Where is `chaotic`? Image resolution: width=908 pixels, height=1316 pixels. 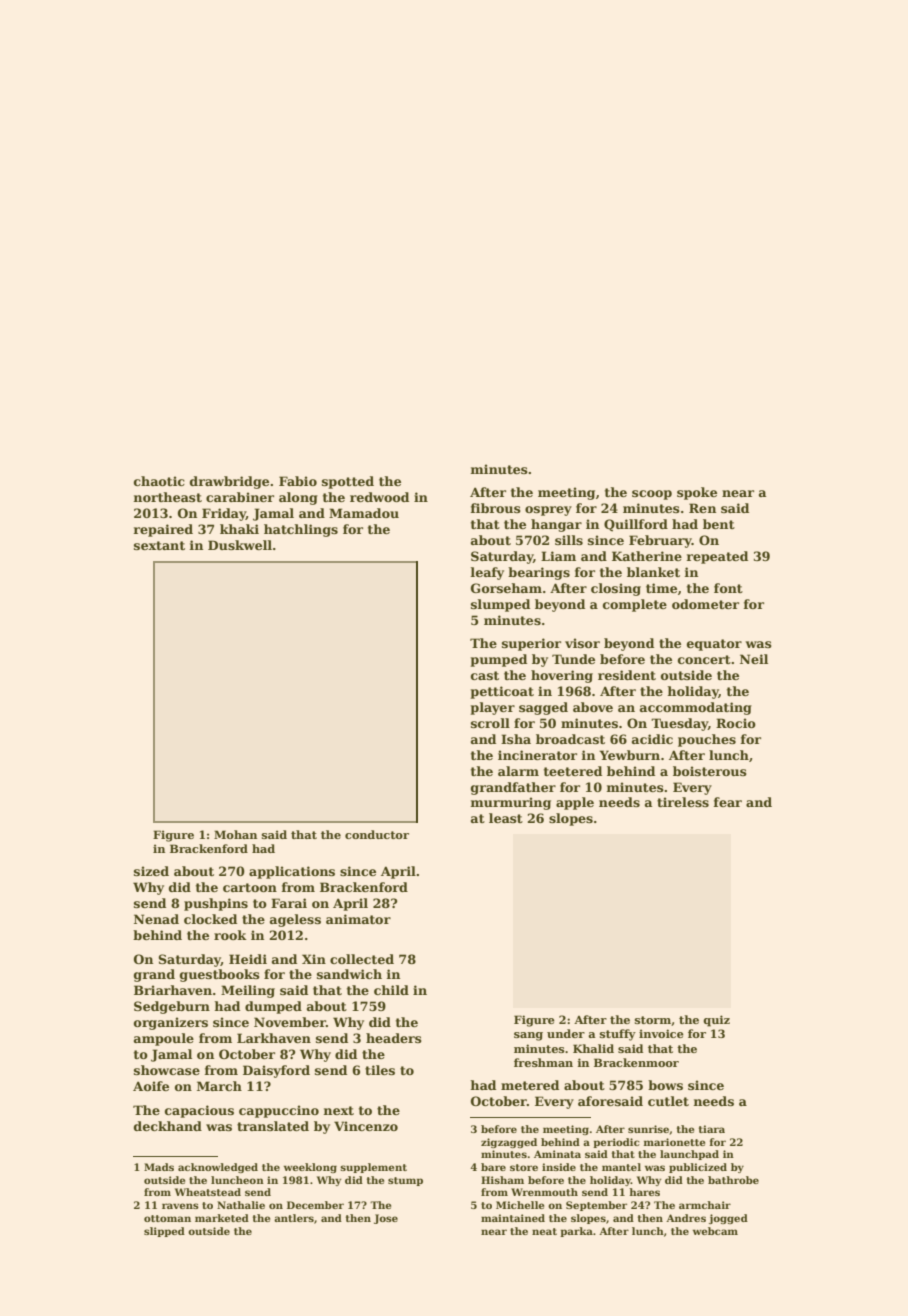 chaotic is located at coordinates (159, 481).
